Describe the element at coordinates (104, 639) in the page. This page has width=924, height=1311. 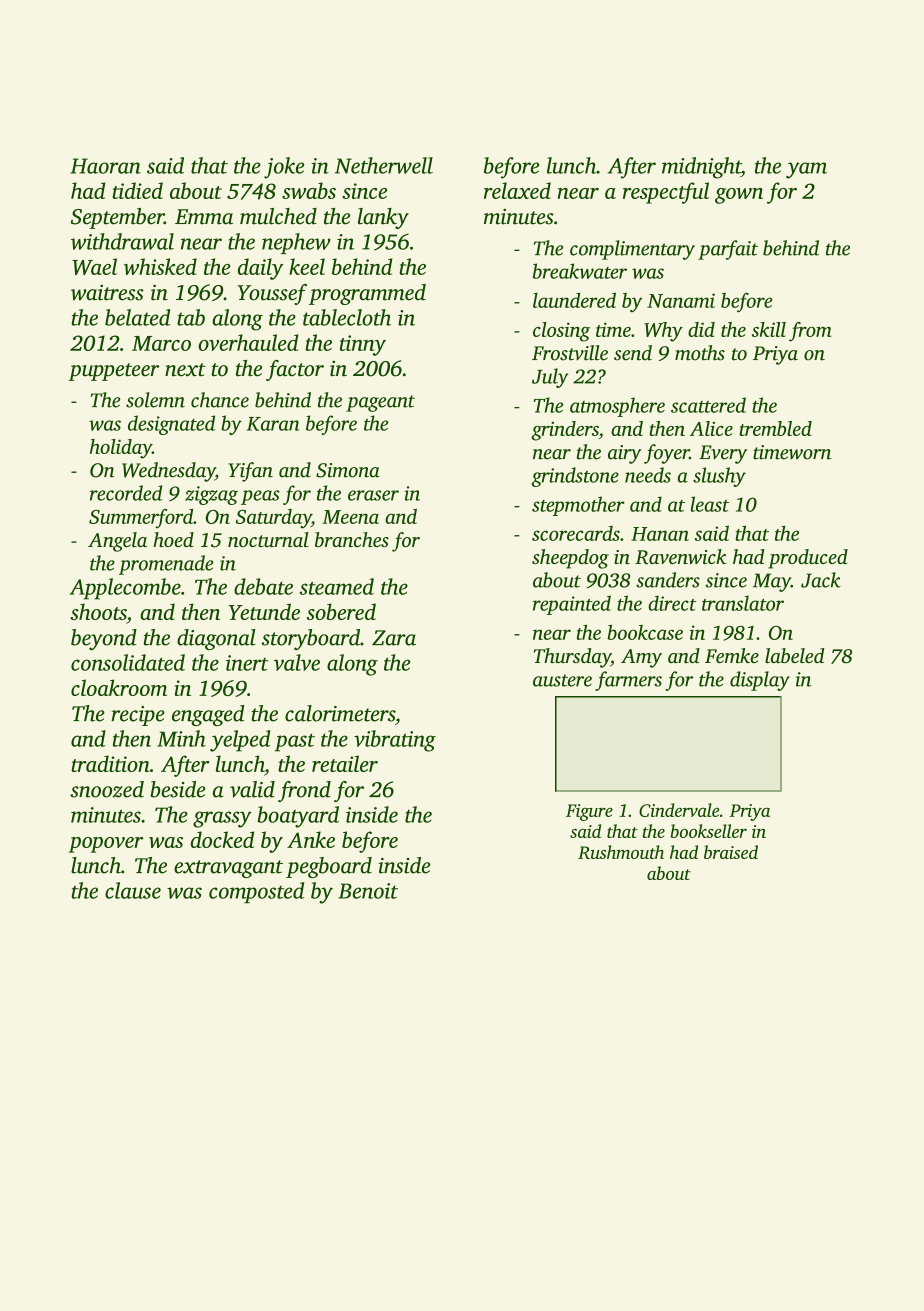
I see `beyond` at that location.
